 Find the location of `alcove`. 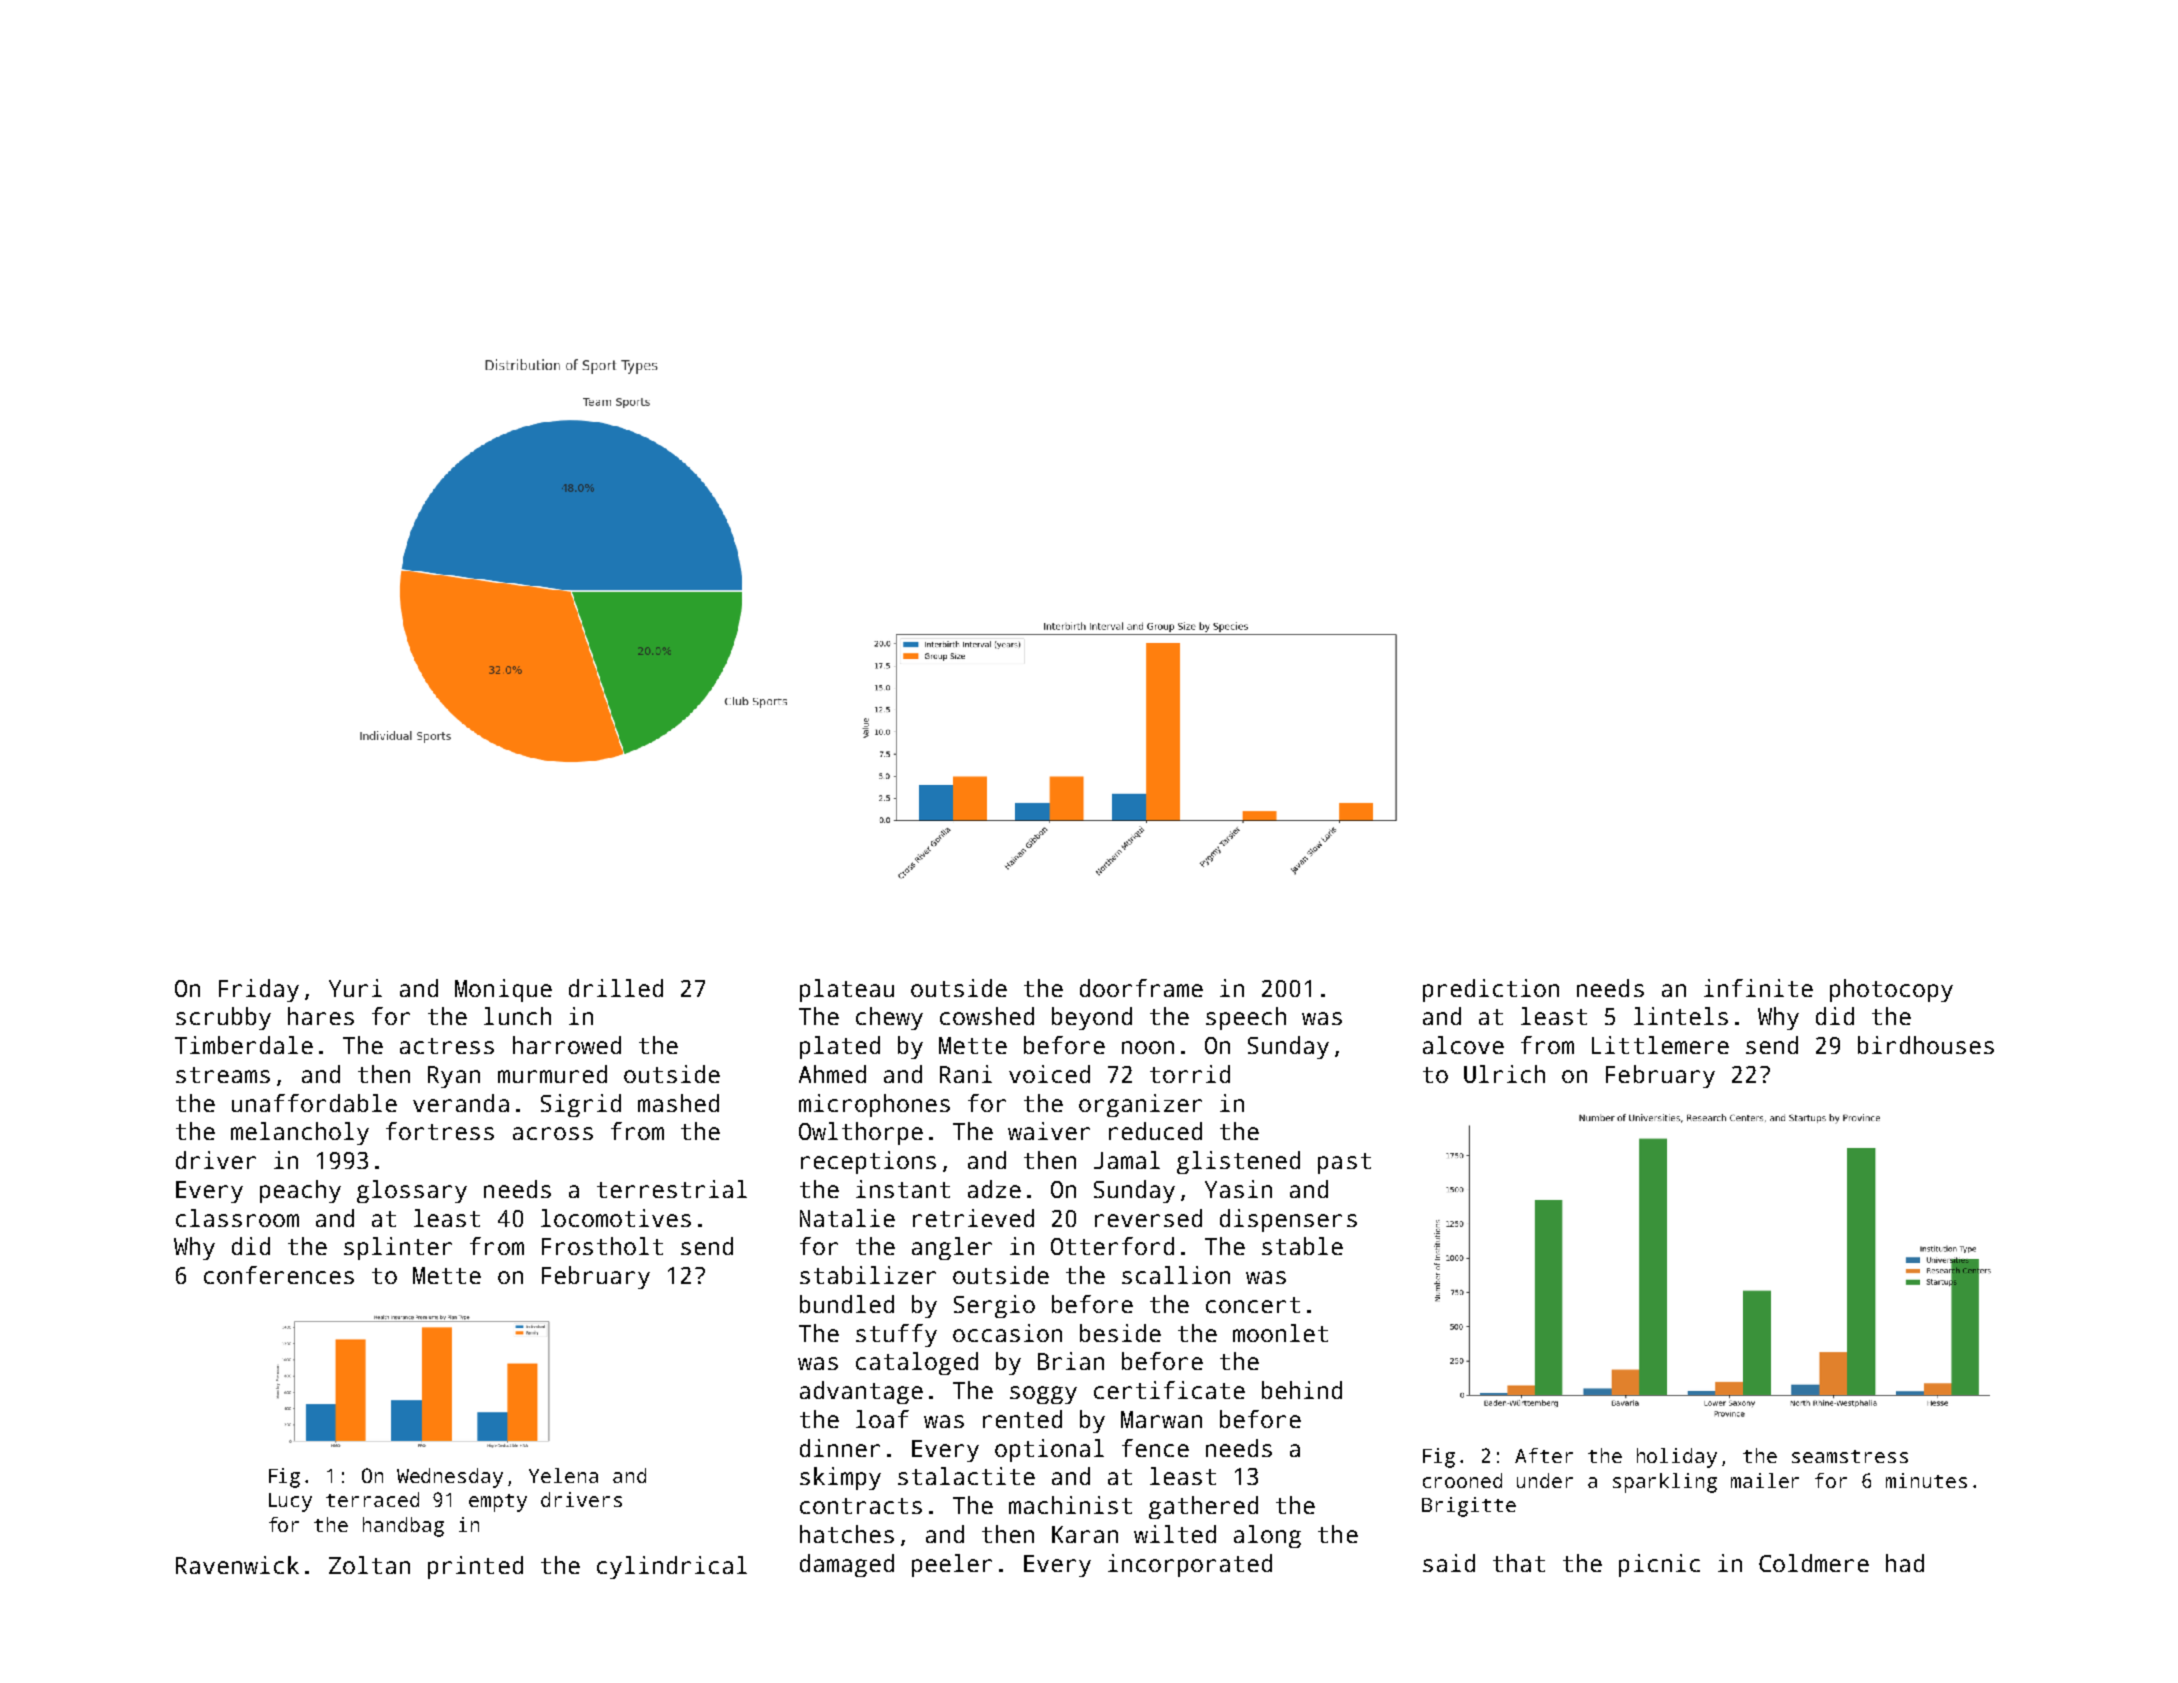

alcove is located at coordinates (1463, 1045).
